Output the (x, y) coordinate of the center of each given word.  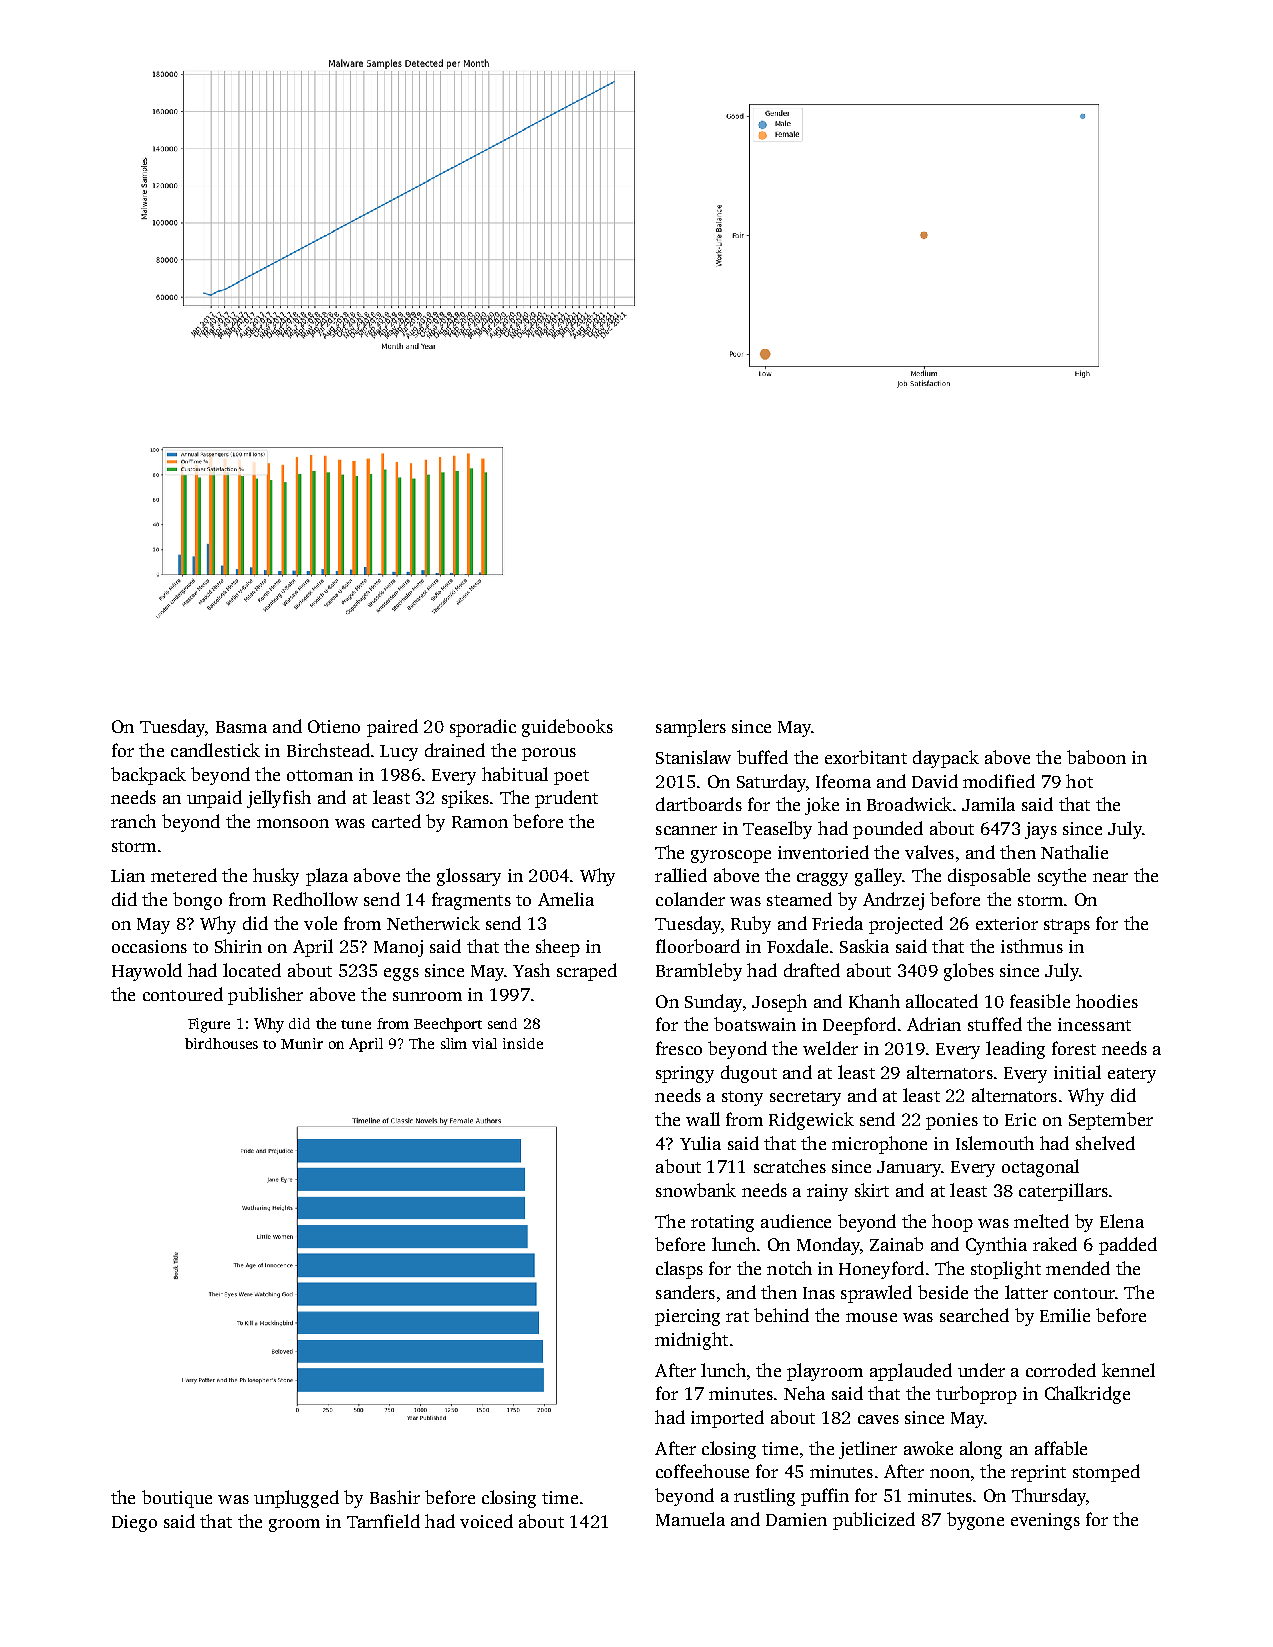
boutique (177, 1499)
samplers (691, 728)
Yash (531, 970)
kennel (1128, 1370)
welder (830, 1048)
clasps (679, 1270)
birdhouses (221, 1043)
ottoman (320, 775)
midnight (691, 1341)
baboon (1096, 757)
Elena (1122, 1221)
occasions (149, 946)
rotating (722, 1223)
